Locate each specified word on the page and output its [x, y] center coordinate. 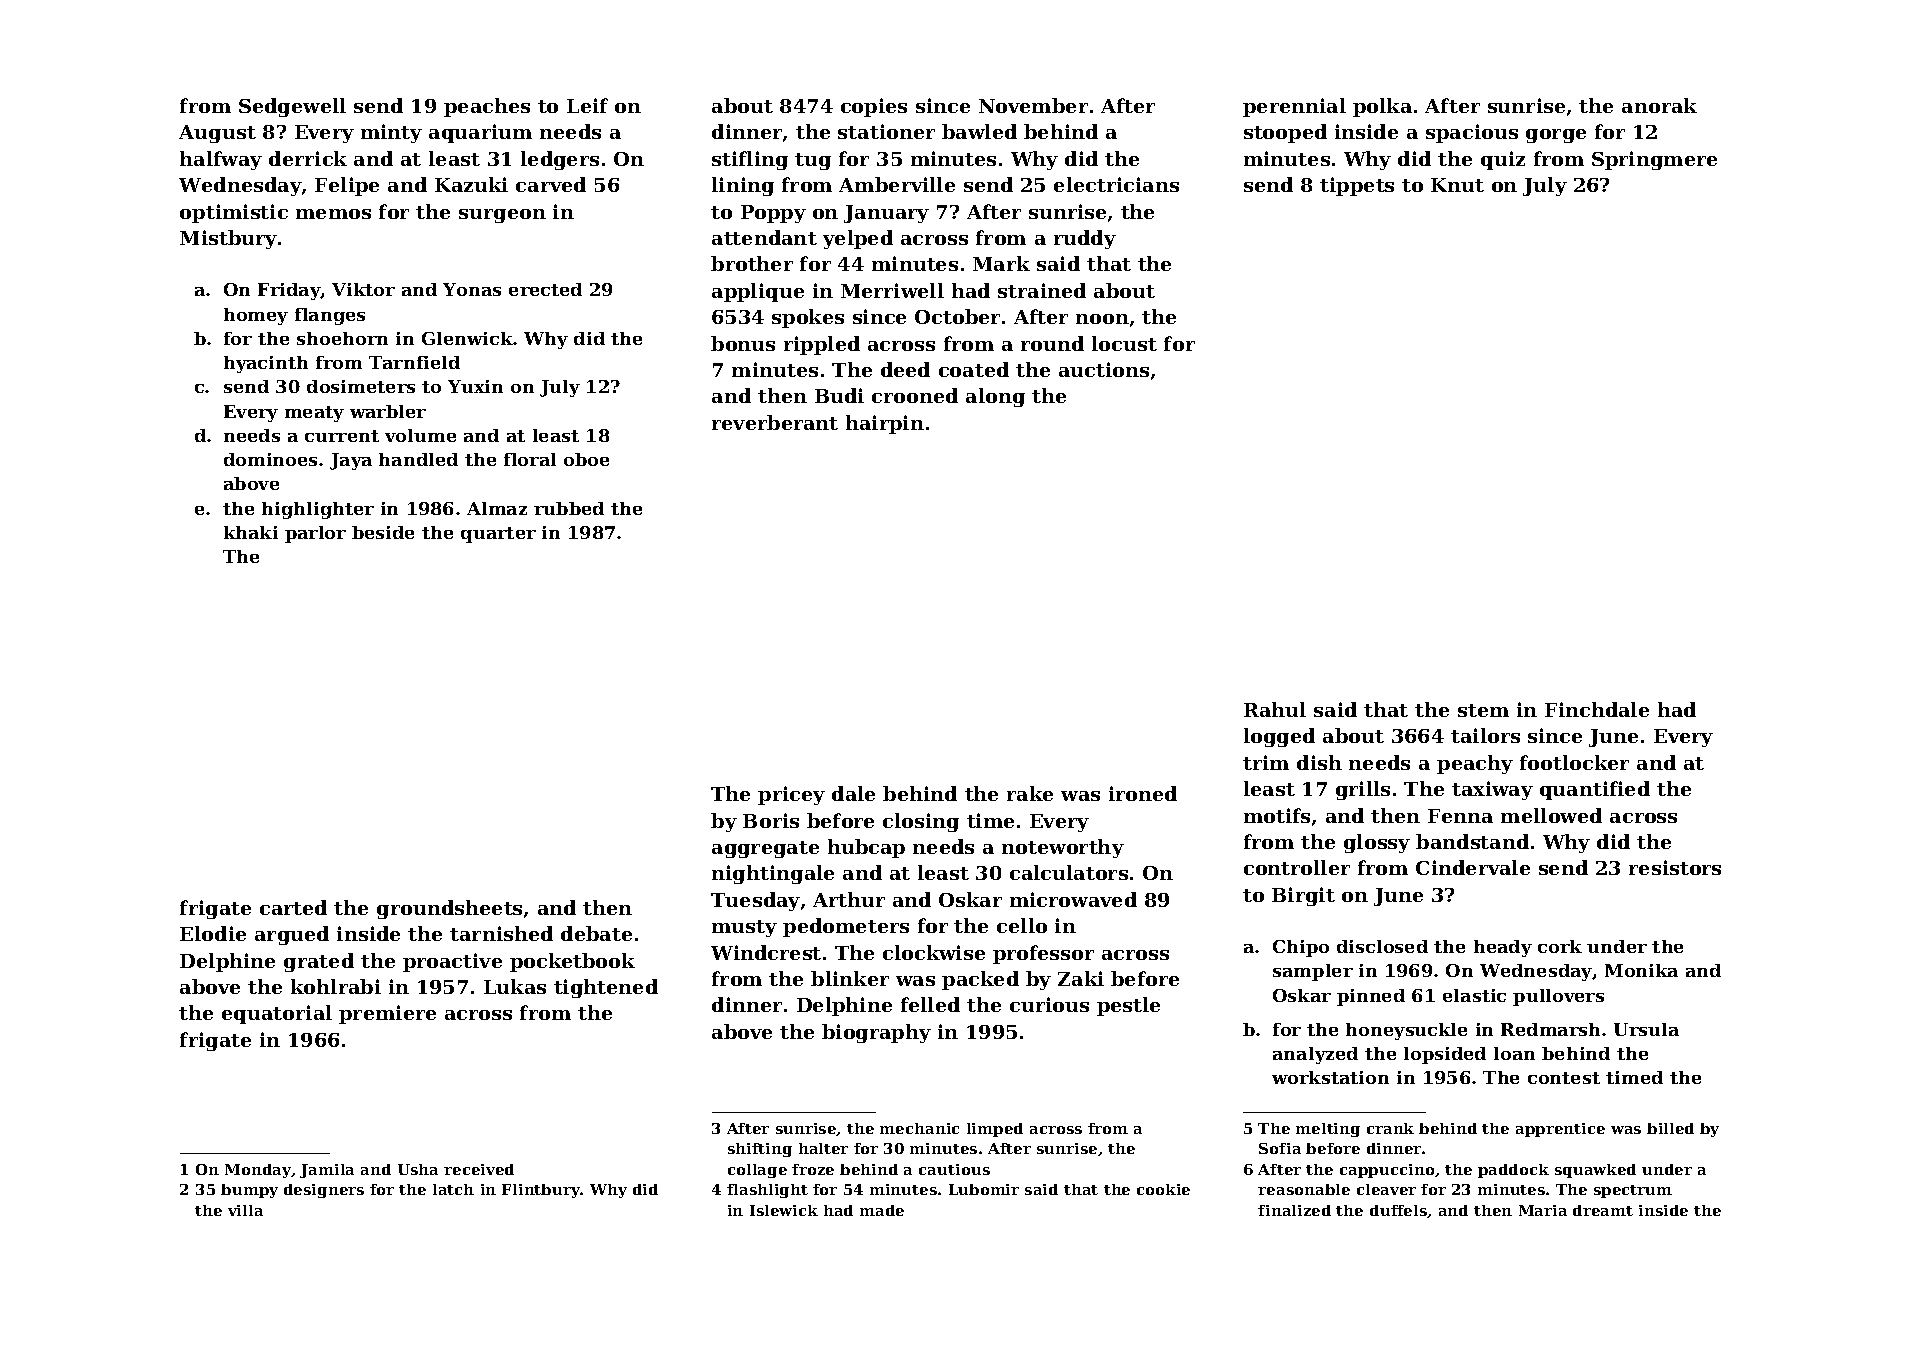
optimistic [234, 213]
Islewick [784, 1210]
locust [1124, 343]
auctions [1104, 369]
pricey [791, 795]
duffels [1398, 1210]
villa [245, 1210]
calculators [1069, 872]
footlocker [1574, 762]
